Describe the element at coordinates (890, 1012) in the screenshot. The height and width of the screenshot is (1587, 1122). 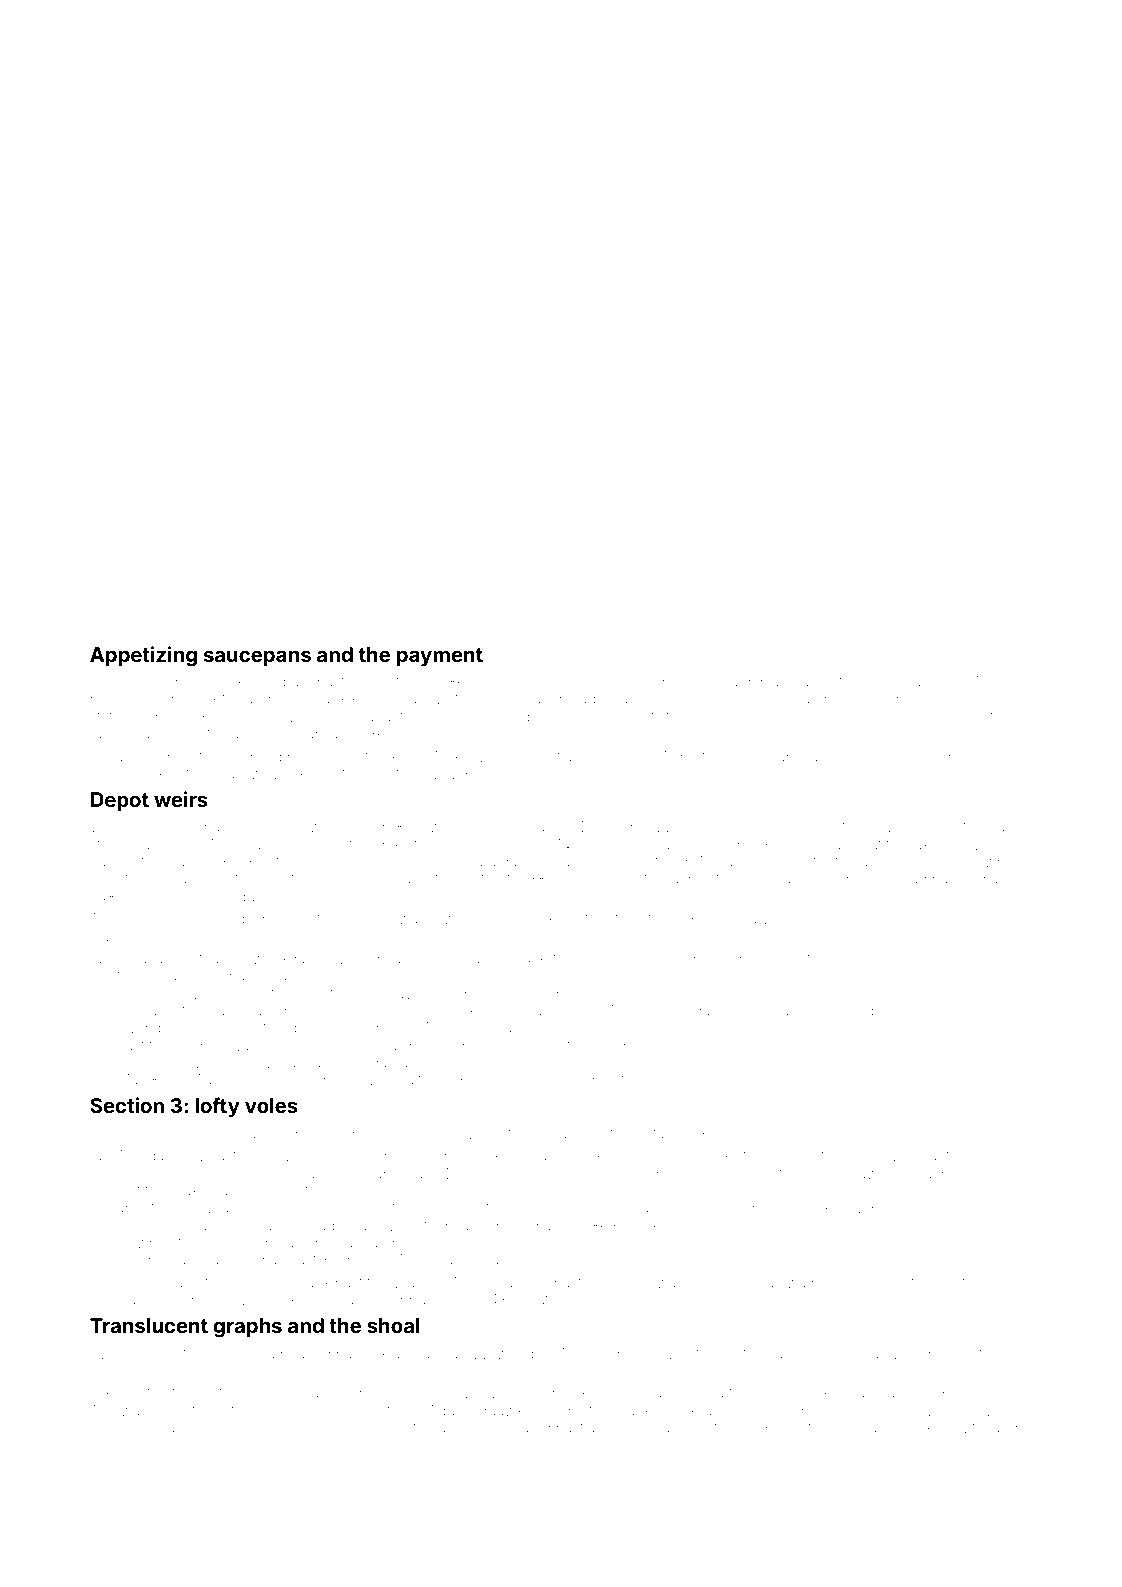
I see `tightened` at that location.
